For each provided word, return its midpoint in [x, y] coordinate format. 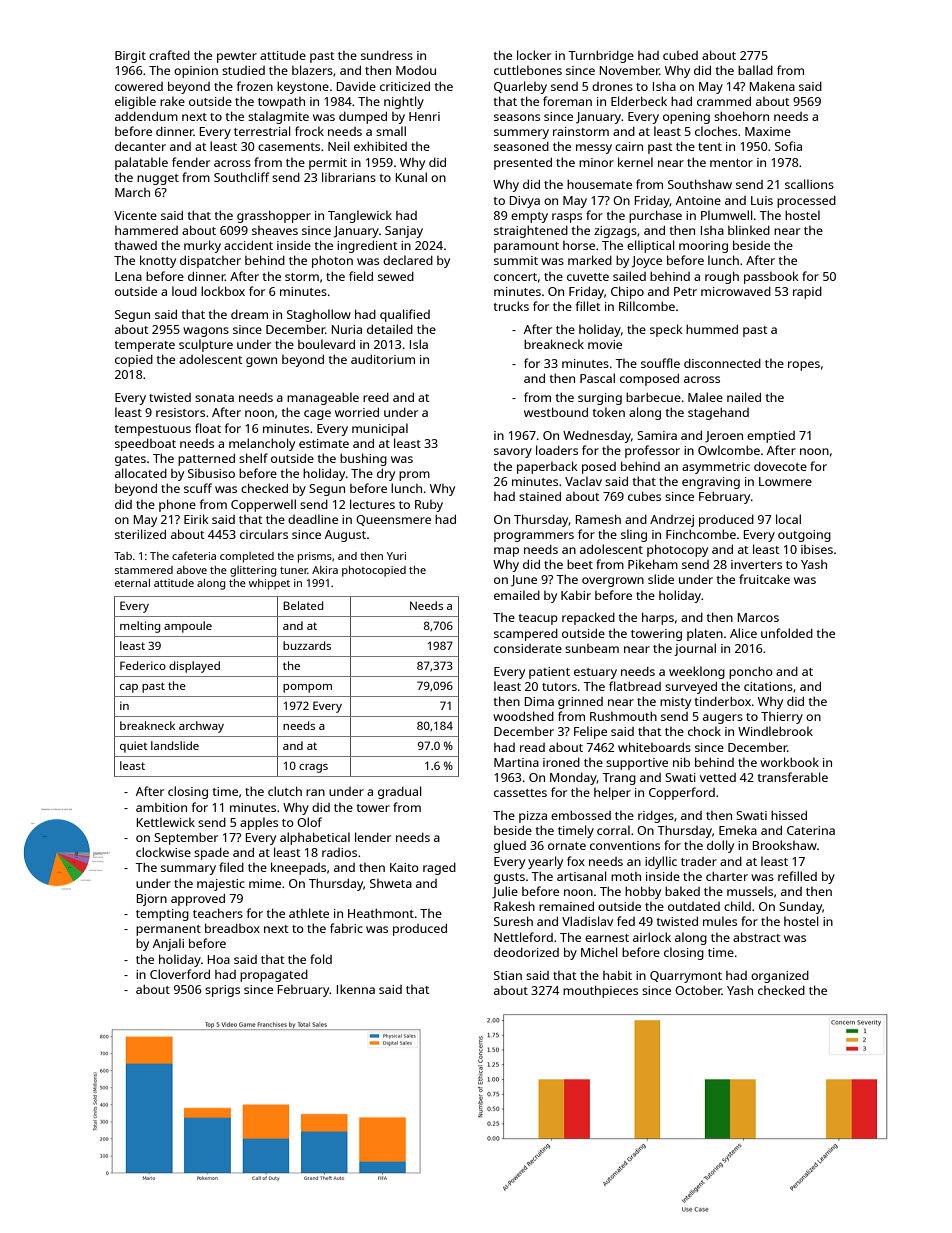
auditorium [383, 359]
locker [534, 55]
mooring [703, 247]
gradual [400, 792]
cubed [680, 55]
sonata [214, 398]
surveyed [691, 688]
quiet [134, 747]
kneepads [298, 868]
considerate [528, 648]
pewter [237, 57]
